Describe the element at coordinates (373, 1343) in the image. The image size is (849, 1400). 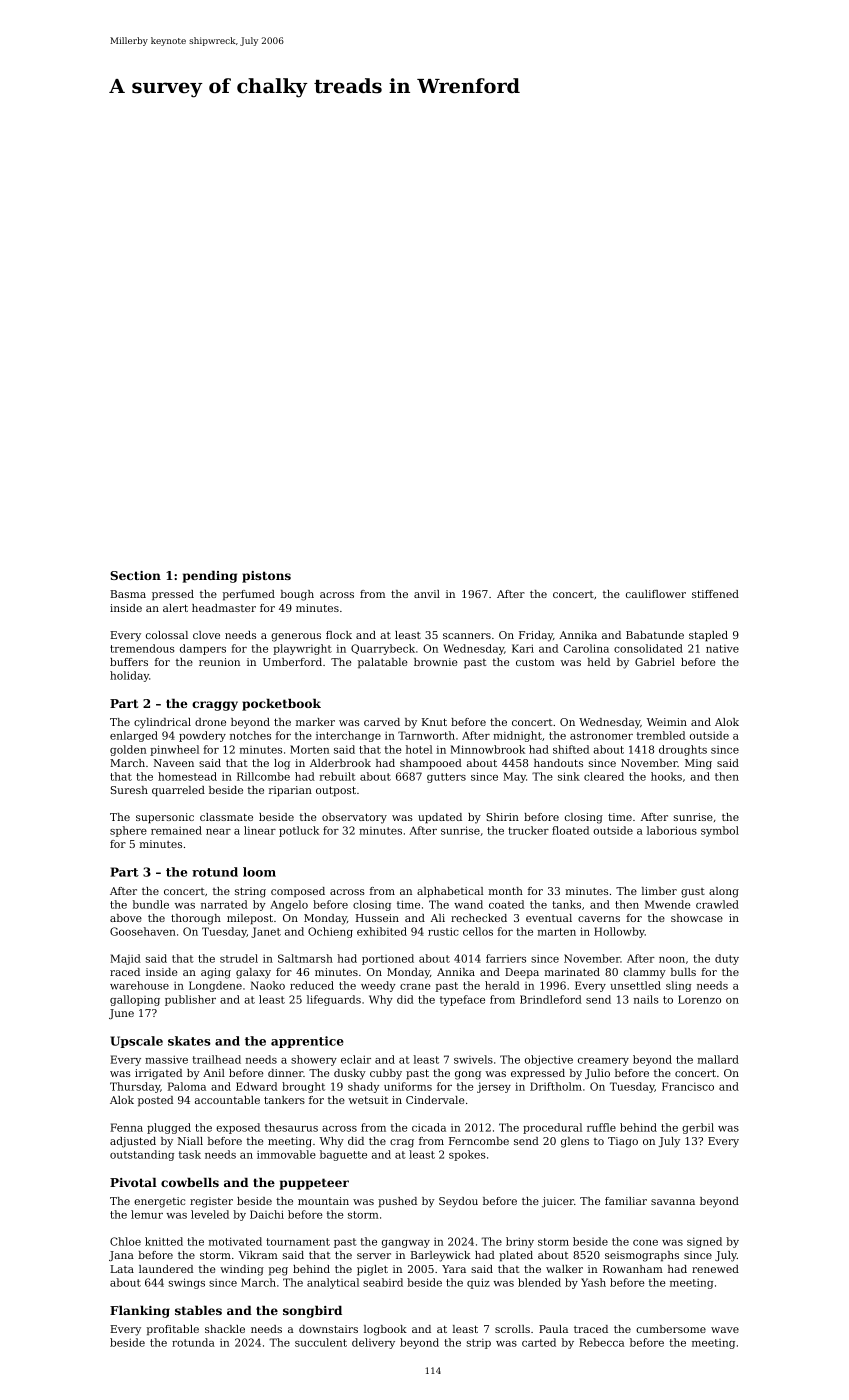
I see `delivery` at that location.
